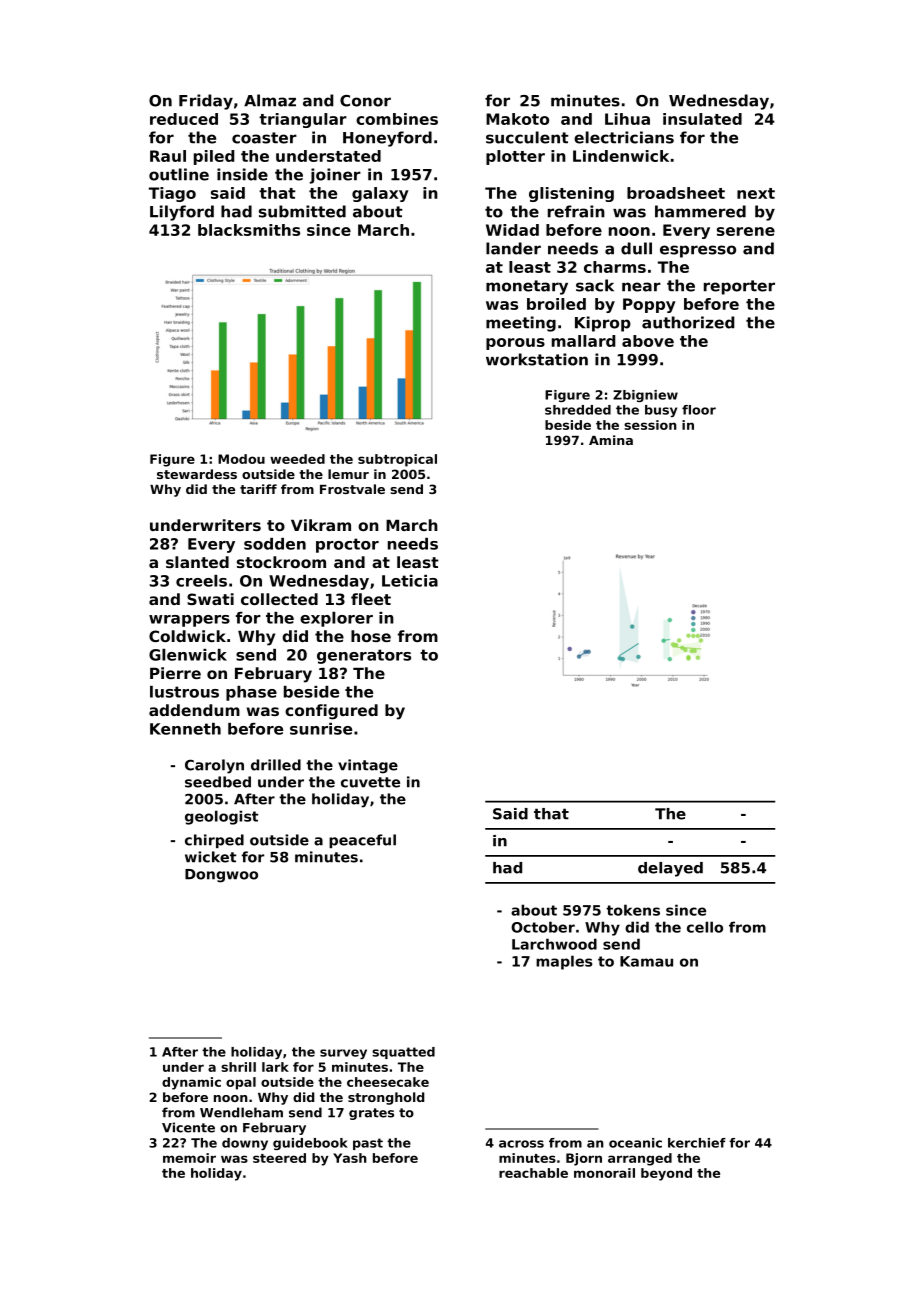 The width and height of the document is (924, 1311). Describe the element at coordinates (275, 544) in the document. I see `sodden` at that location.
